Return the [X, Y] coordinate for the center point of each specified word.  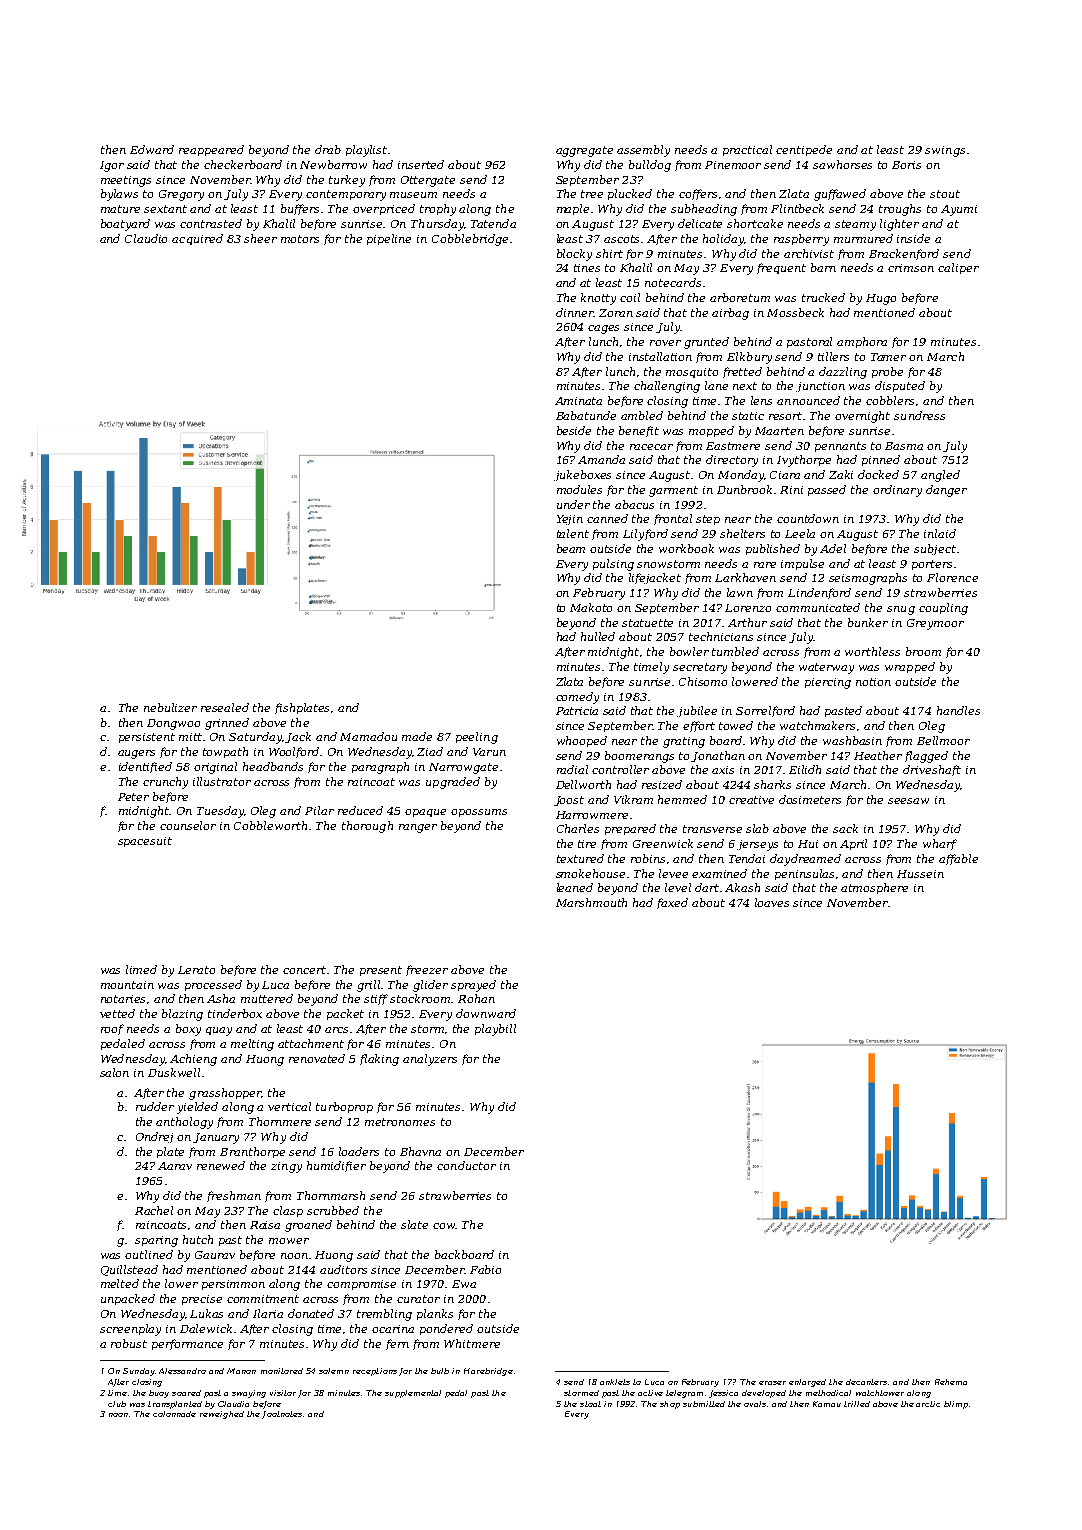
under [573, 504]
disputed [900, 386]
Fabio [485, 1269]
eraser [772, 1383]
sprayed [473, 986]
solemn [334, 1371]
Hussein [920, 874]
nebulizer [170, 707]
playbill [495, 1030]
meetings [126, 181]
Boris [906, 165]
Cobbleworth [270, 825]
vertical [289, 1106]
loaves [772, 902]
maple [573, 209]
